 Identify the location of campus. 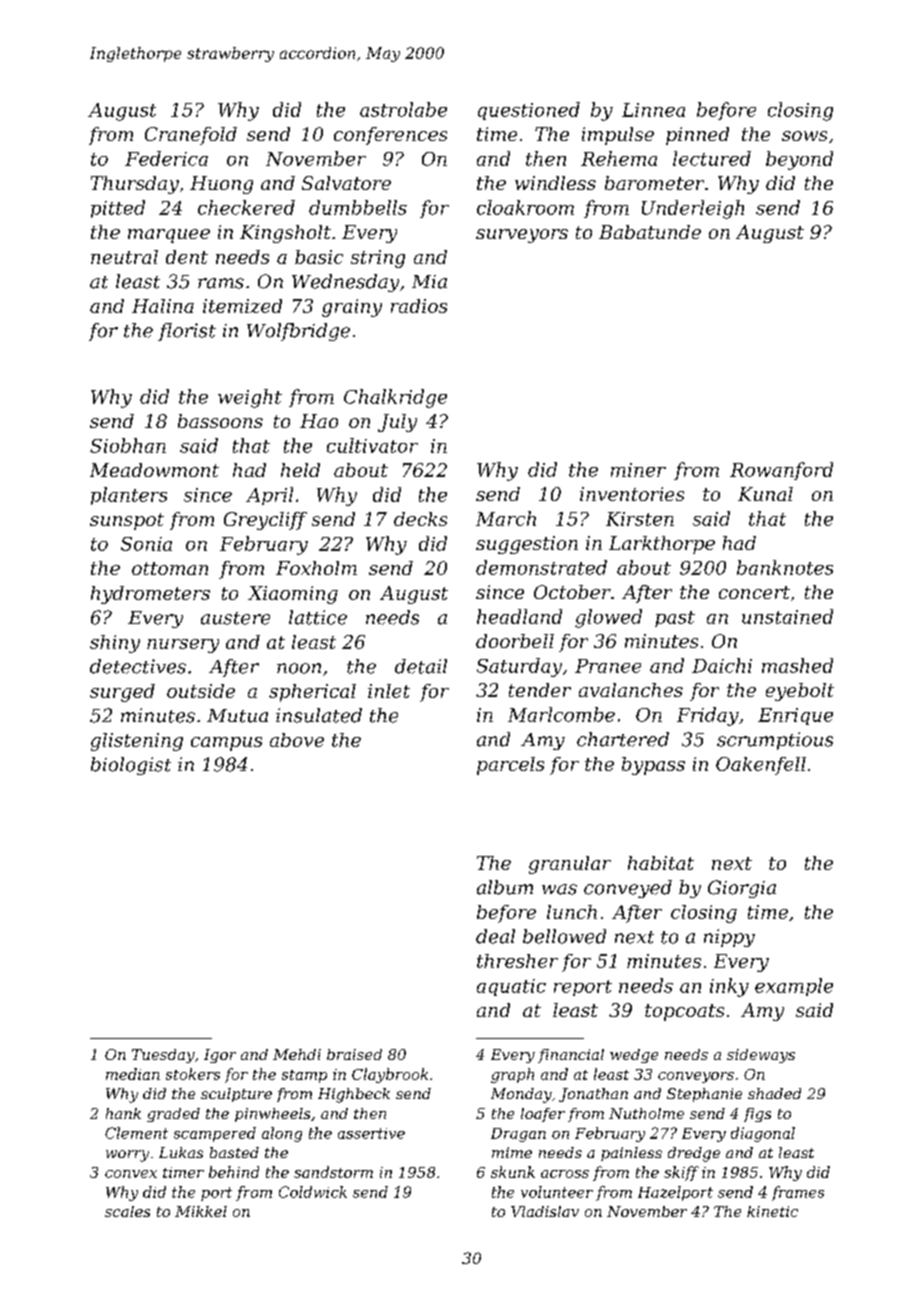
(226, 744).
